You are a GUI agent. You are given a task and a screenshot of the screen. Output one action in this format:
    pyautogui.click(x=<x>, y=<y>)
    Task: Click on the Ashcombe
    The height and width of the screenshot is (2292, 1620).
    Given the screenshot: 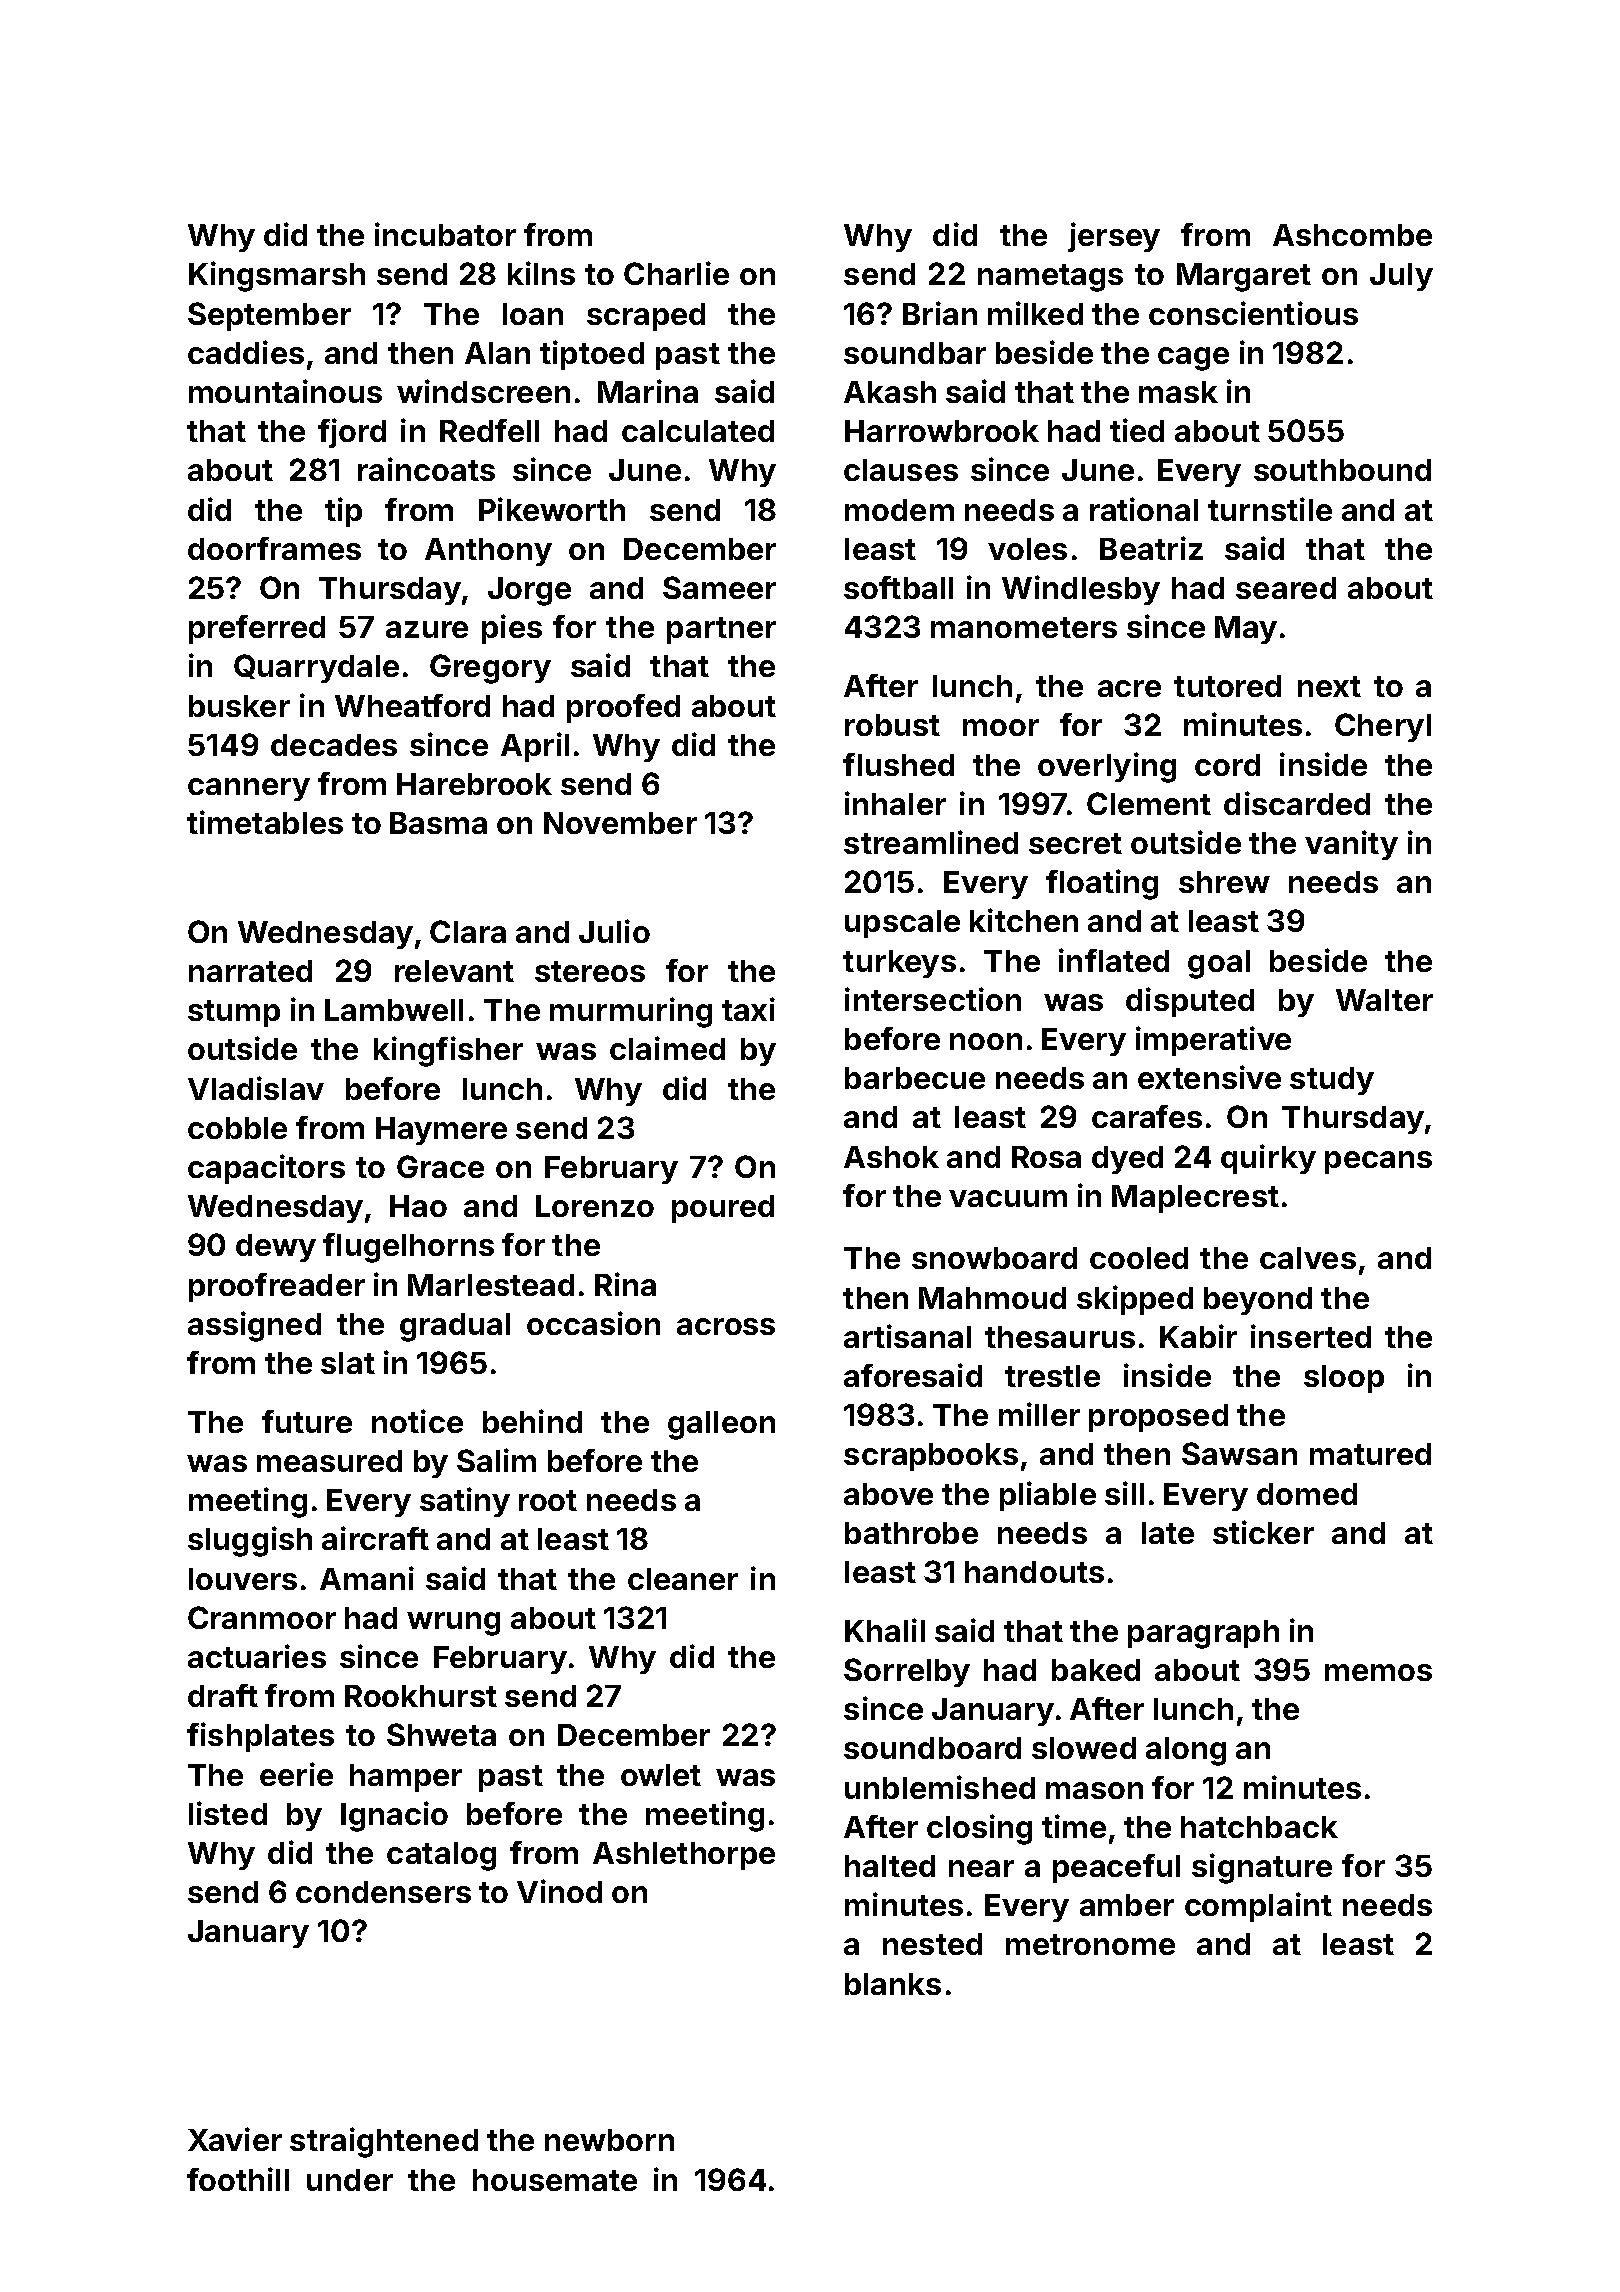 What is the action you would take?
    pyautogui.click(x=1352, y=235)
